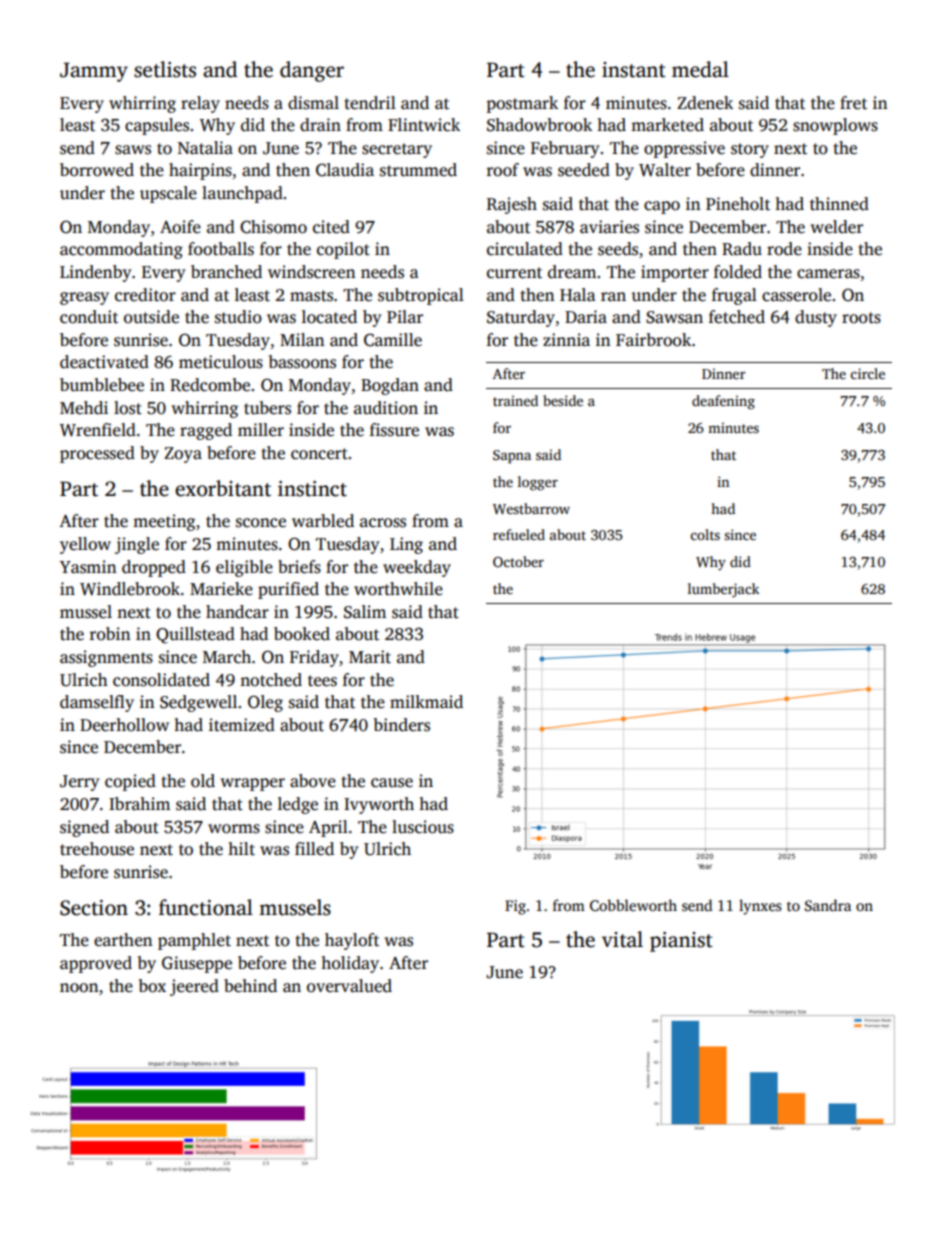 The image size is (952, 1233). Describe the element at coordinates (97, 849) in the screenshot. I see `treehouse` at that location.
